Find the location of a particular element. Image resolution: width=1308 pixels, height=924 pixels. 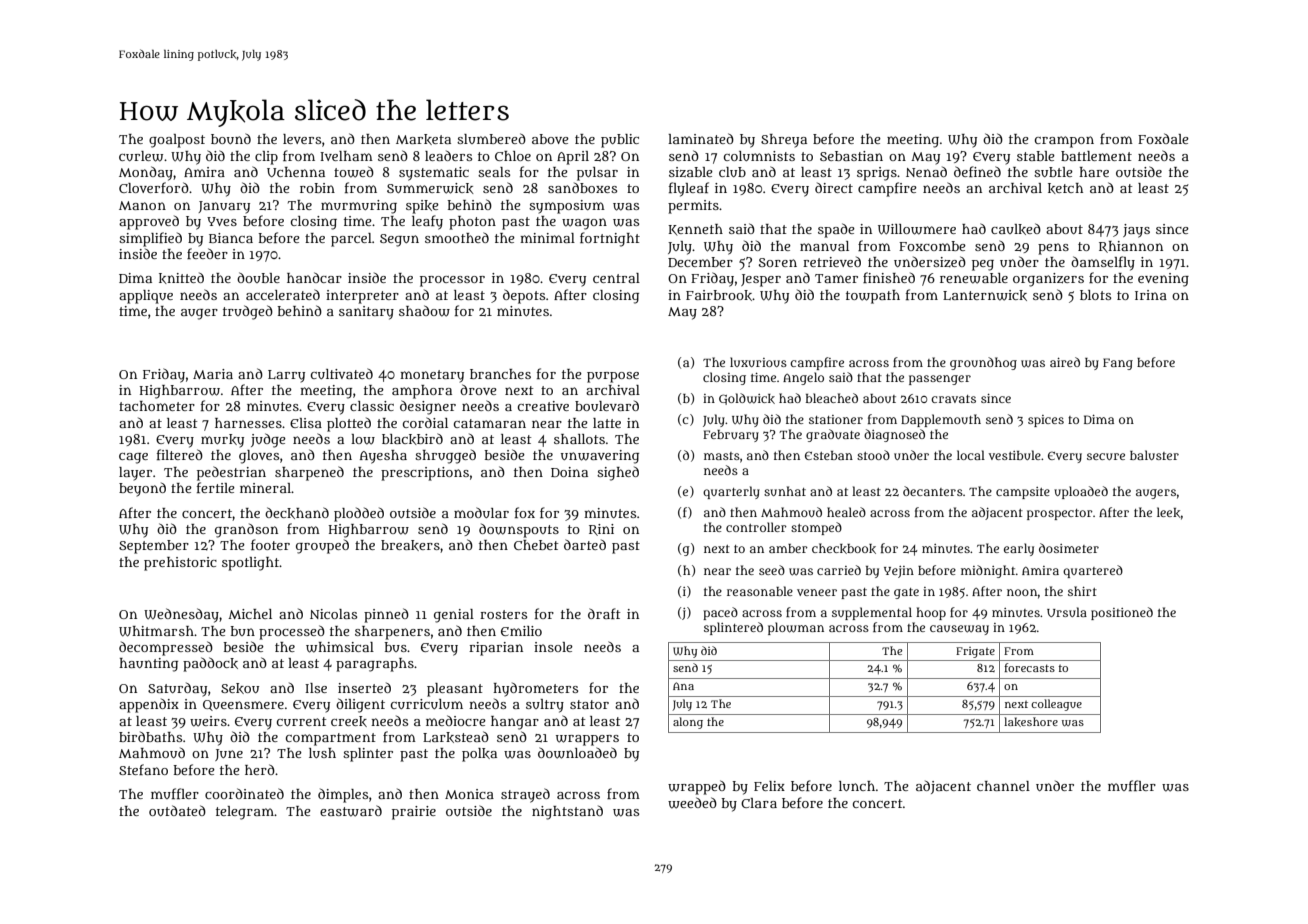

Monica is located at coordinates (469, 794).
